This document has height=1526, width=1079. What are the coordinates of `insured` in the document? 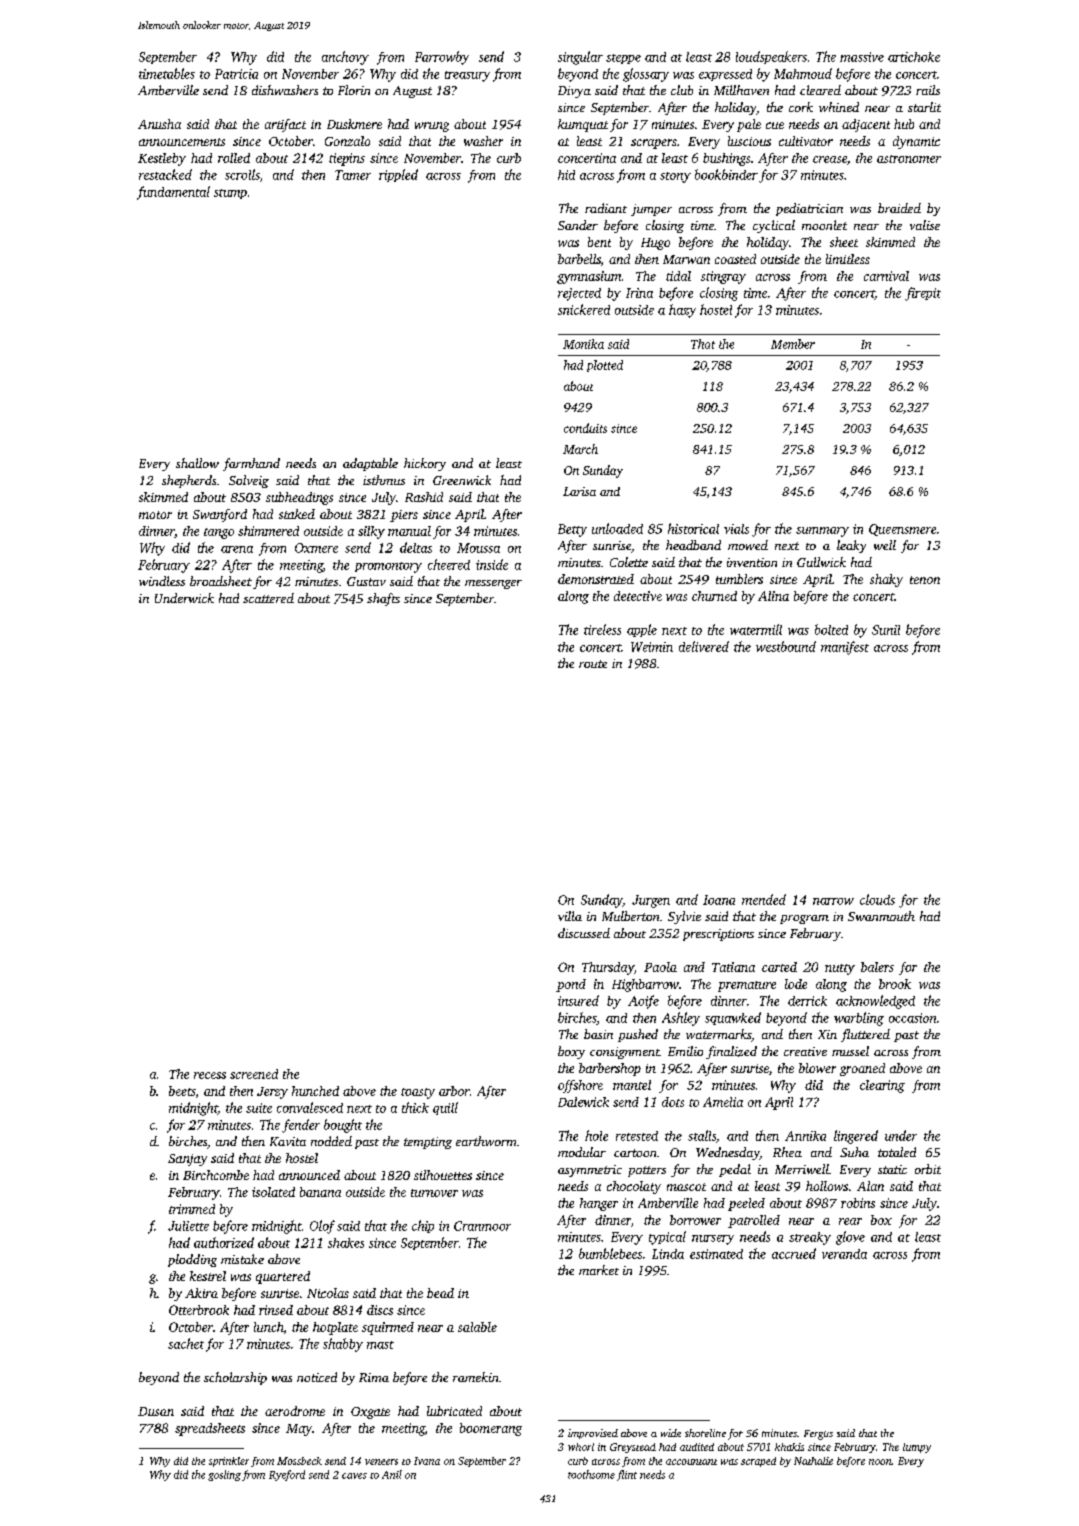 It's located at (578, 1000).
